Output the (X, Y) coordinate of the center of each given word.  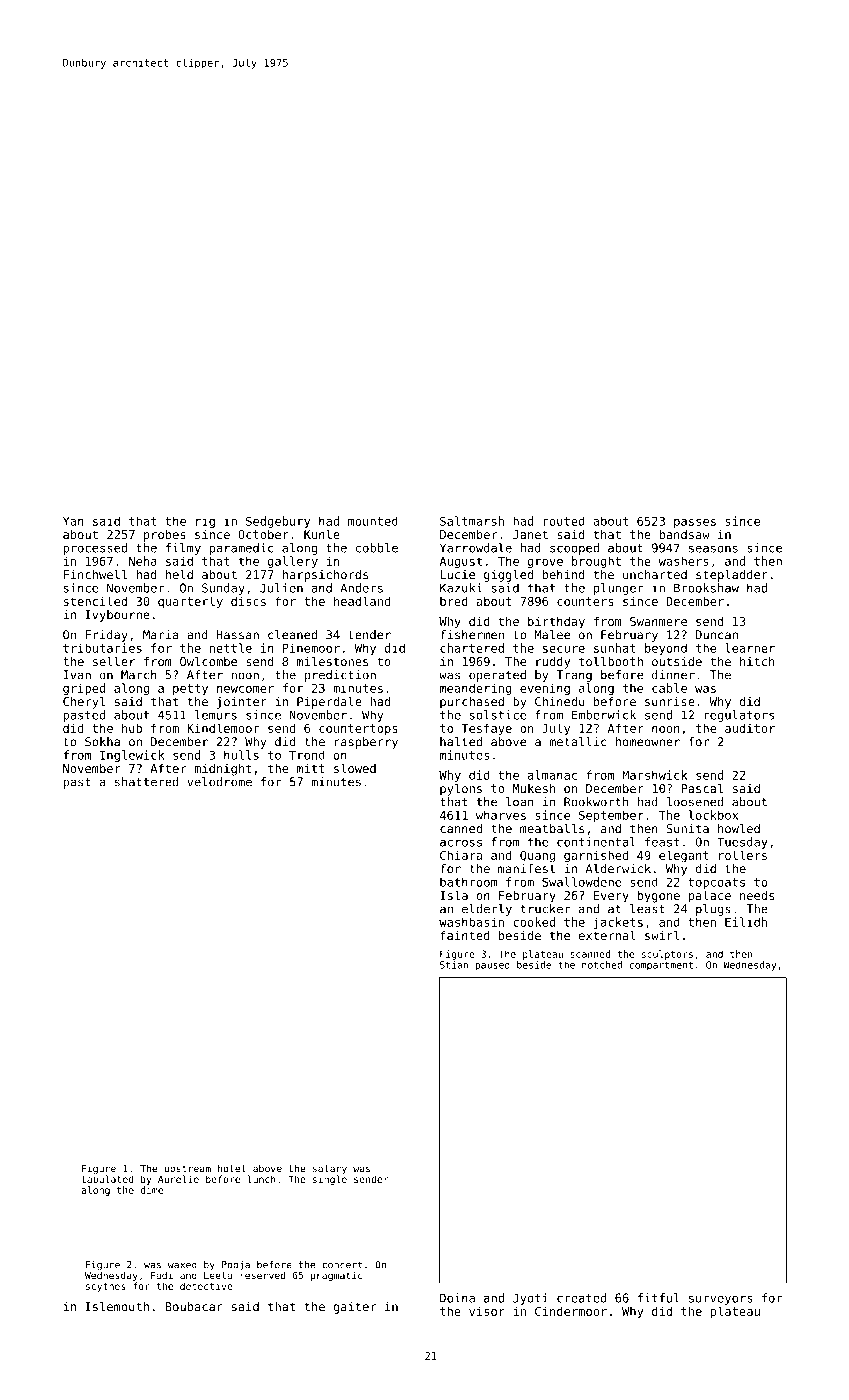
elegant (684, 856)
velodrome (219, 782)
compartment (661, 966)
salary (330, 1169)
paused (492, 966)
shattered (146, 782)
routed (564, 521)
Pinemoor (311, 648)
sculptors (667, 955)
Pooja (236, 1266)
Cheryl (84, 703)
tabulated (108, 1179)
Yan (73, 521)
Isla (454, 895)
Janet (530, 534)
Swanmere (658, 621)
